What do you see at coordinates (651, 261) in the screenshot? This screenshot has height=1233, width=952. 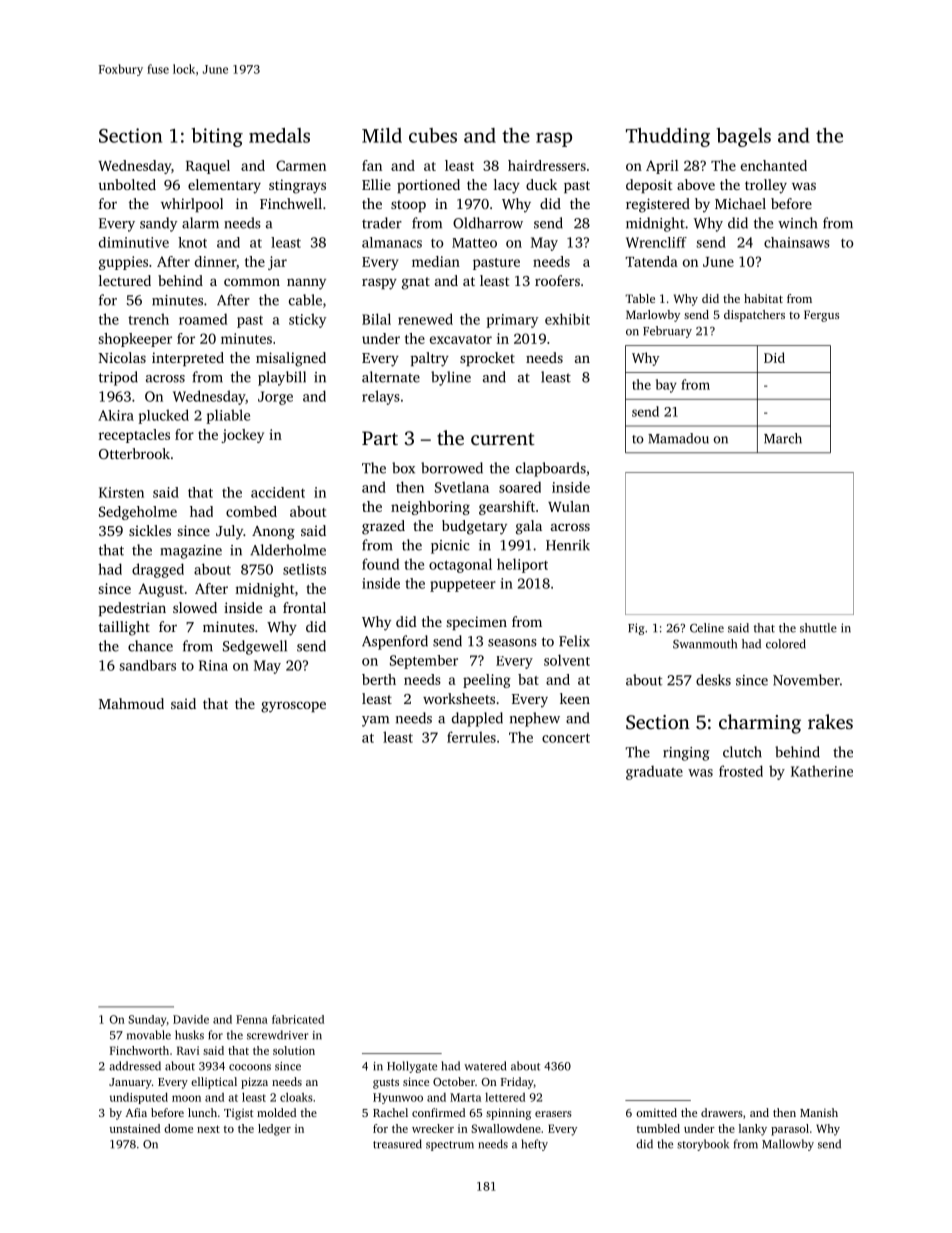 I see `Tatenda` at bounding box center [651, 261].
